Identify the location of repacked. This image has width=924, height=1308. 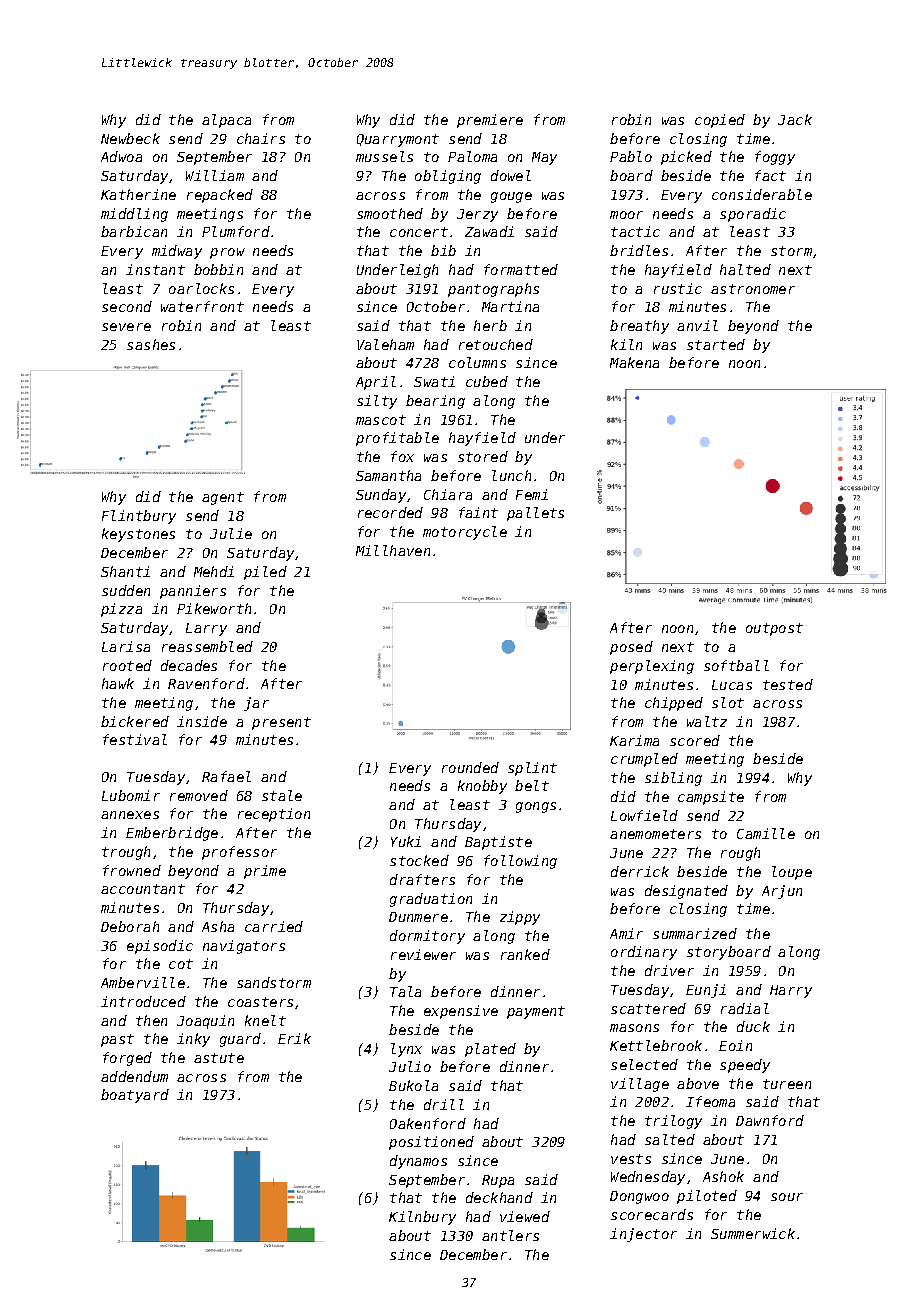
(220, 196).
